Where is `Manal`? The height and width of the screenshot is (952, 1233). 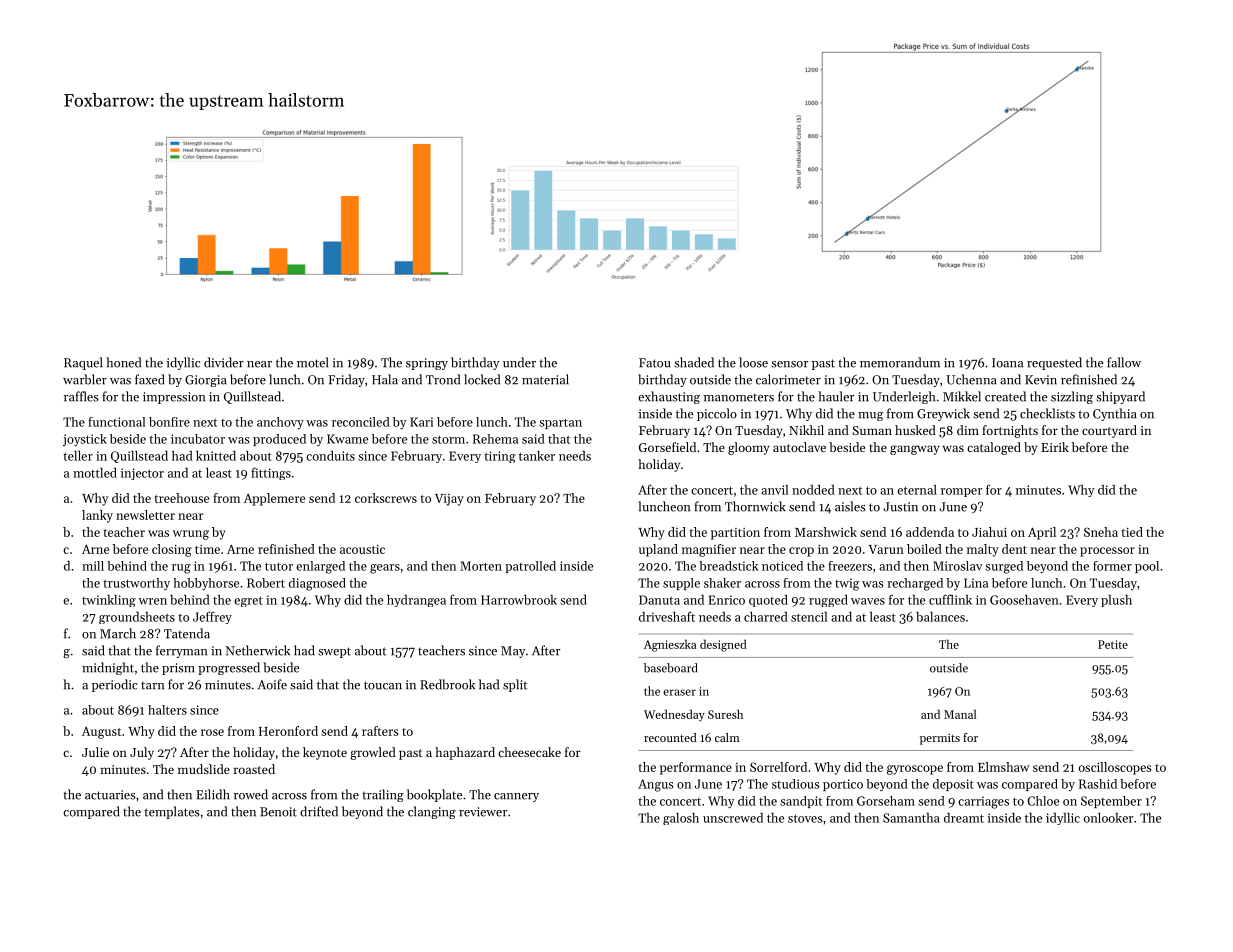 Manal is located at coordinates (960, 714).
